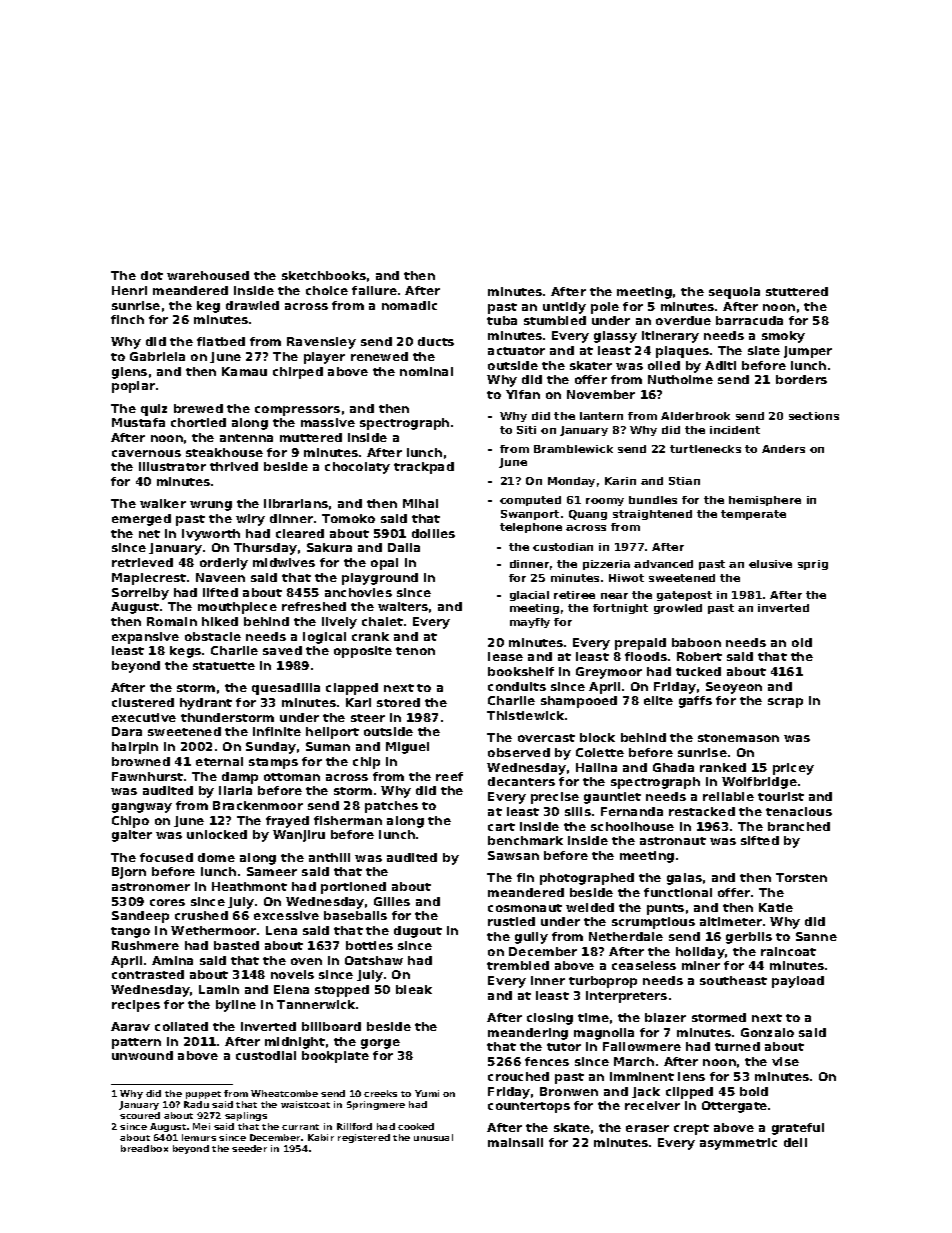 This page has width=952, height=1233. I want to click on Heathmont, so click(249, 886).
